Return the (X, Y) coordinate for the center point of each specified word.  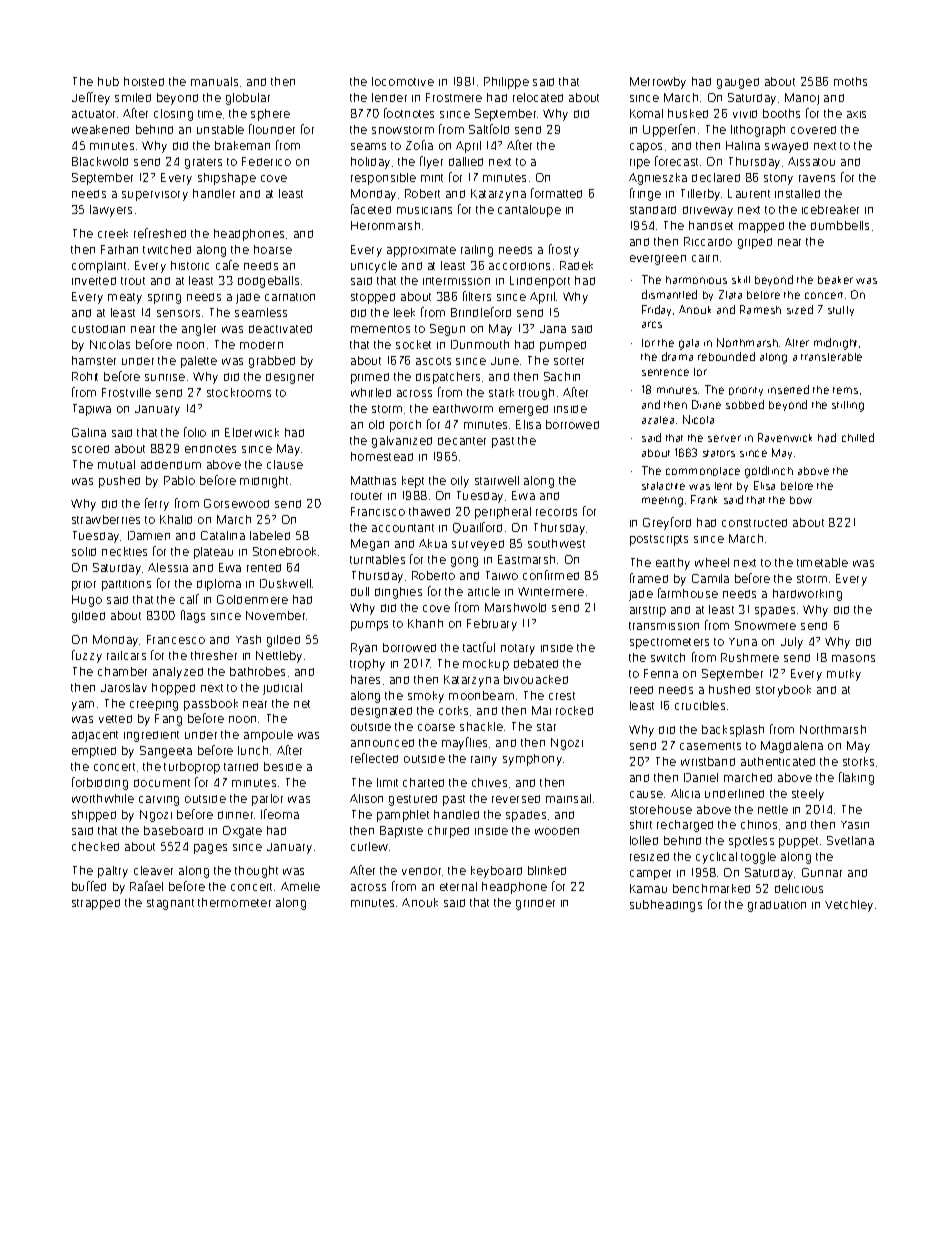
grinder (535, 904)
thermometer (234, 902)
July (792, 643)
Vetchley (849, 906)
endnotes (210, 449)
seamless (261, 312)
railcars (126, 655)
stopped (373, 298)
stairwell (497, 480)
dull (360, 591)
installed (797, 193)
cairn (705, 258)
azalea (658, 420)
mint (432, 178)
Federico (266, 161)
